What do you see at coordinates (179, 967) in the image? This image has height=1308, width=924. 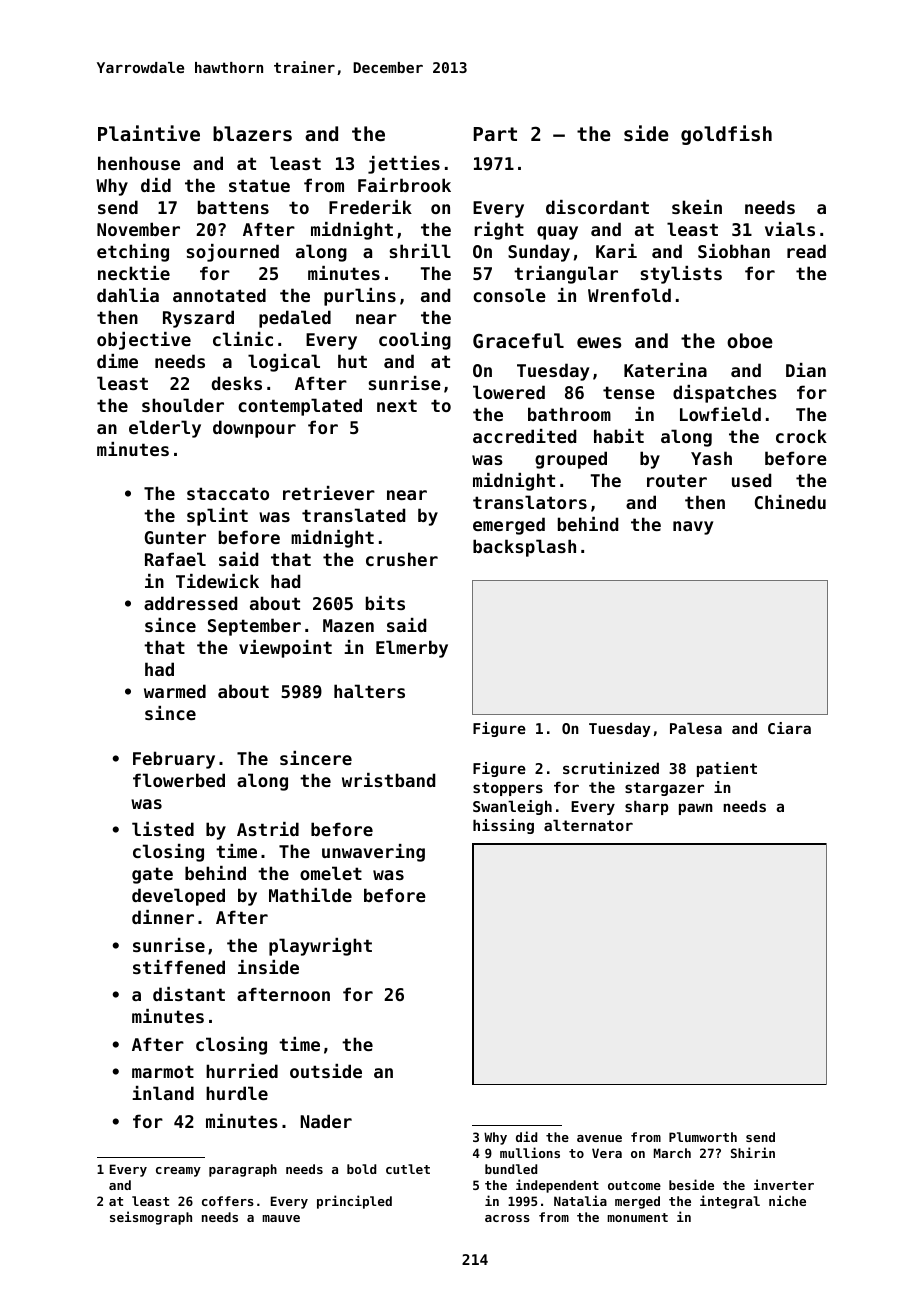 I see `stiffened` at bounding box center [179, 967].
